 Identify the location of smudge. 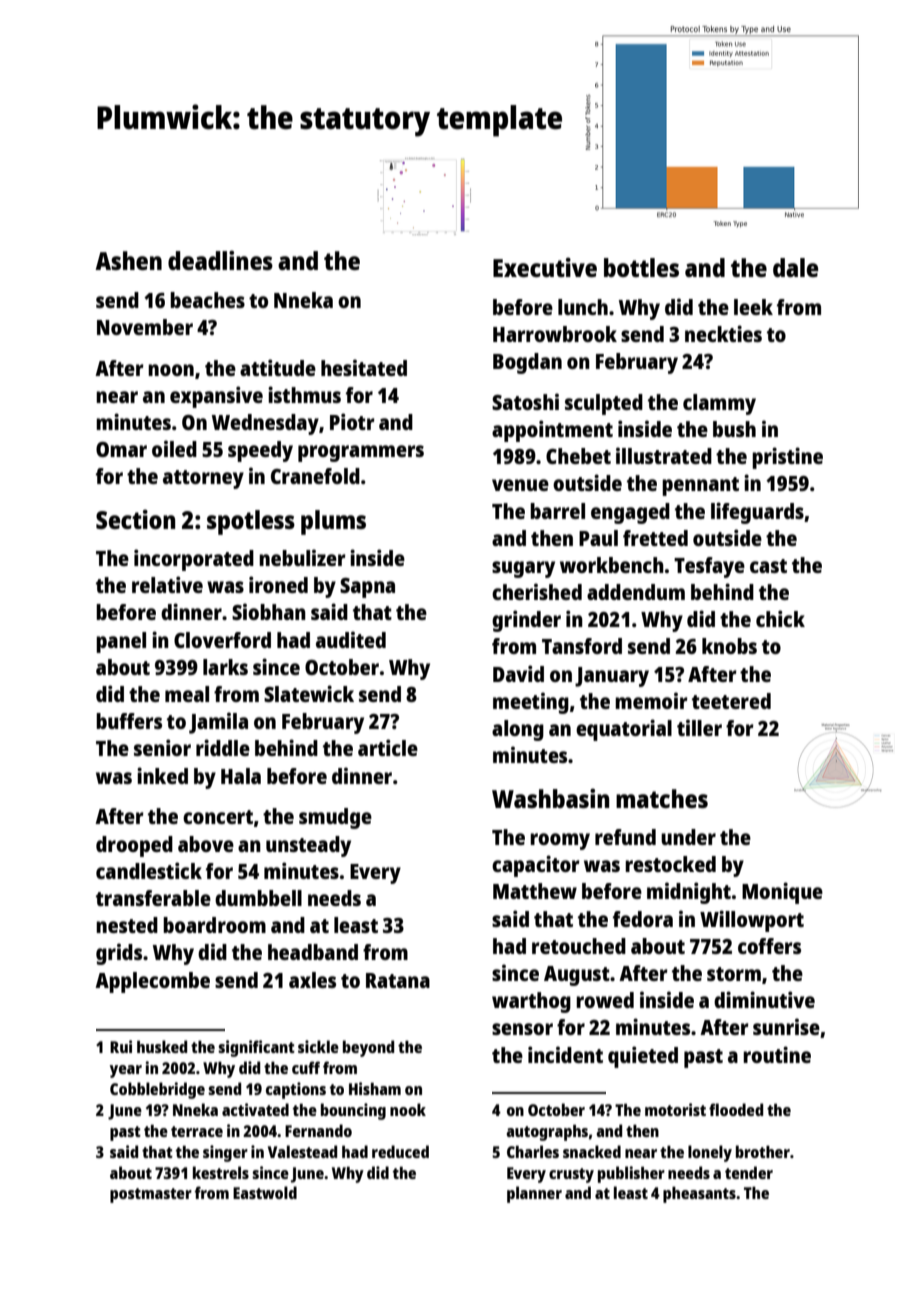
(335, 818).
